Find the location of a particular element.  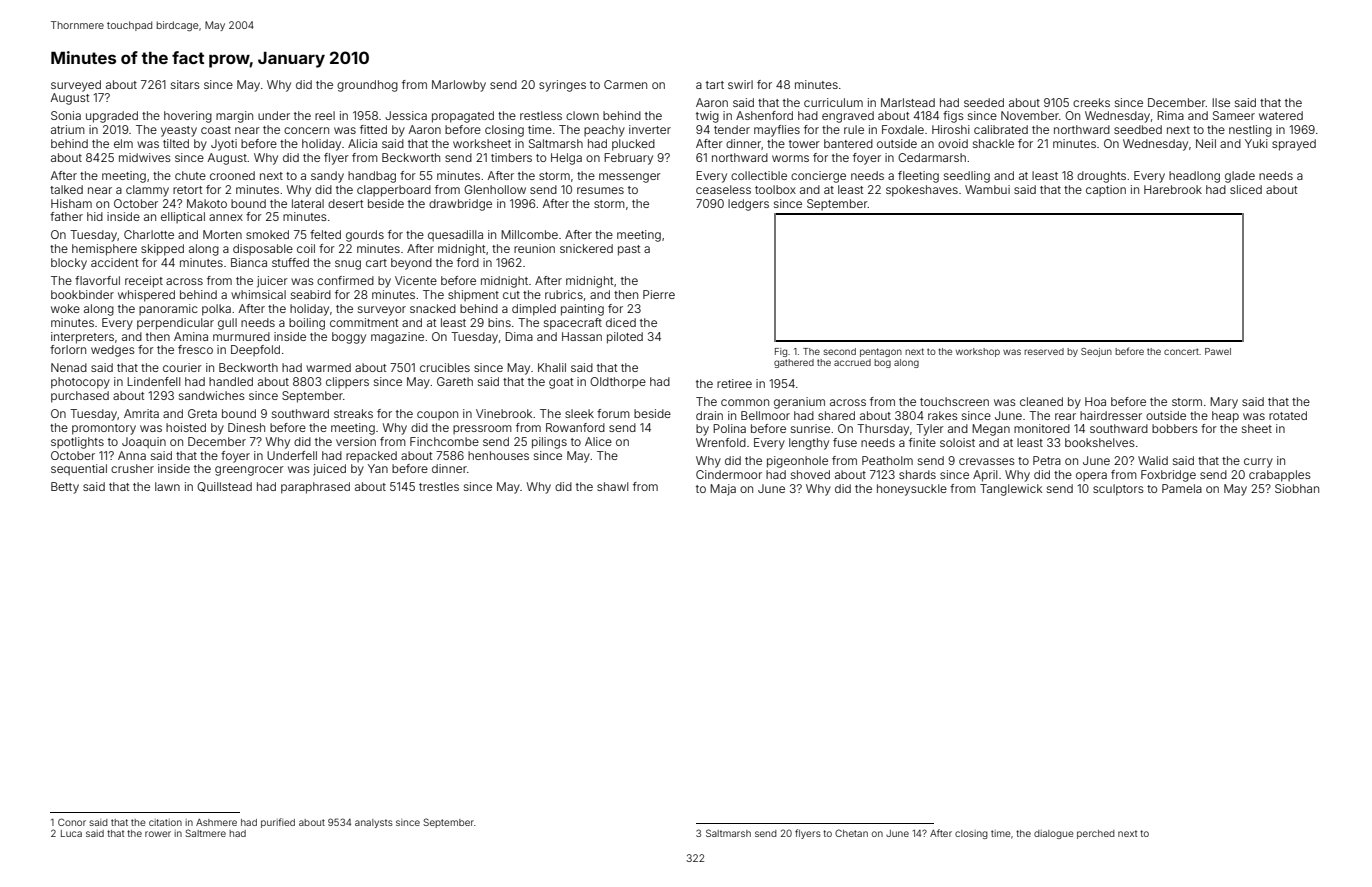

shawl is located at coordinates (612, 486).
